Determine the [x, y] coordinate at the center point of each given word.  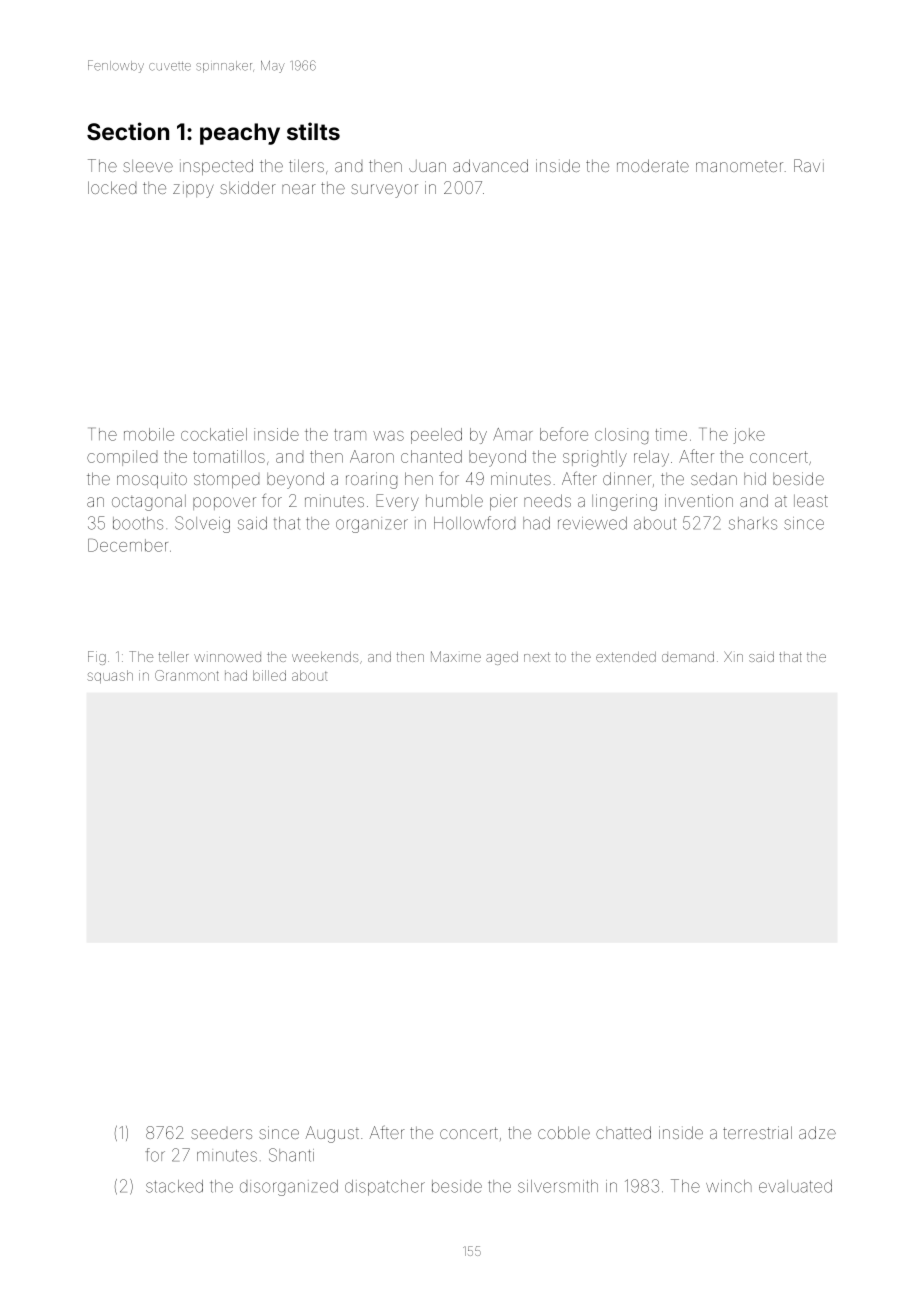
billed [269, 675]
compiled [122, 458]
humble [454, 500]
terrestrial [757, 1132]
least [811, 501]
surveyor [384, 191]
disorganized [289, 1188]
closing [621, 436]
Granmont [187, 675]
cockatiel [214, 434]
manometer [739, 166]
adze [817, 1132]
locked [112, 187]
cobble [564, 1132]
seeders [221, 1134]
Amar [513, 434]
